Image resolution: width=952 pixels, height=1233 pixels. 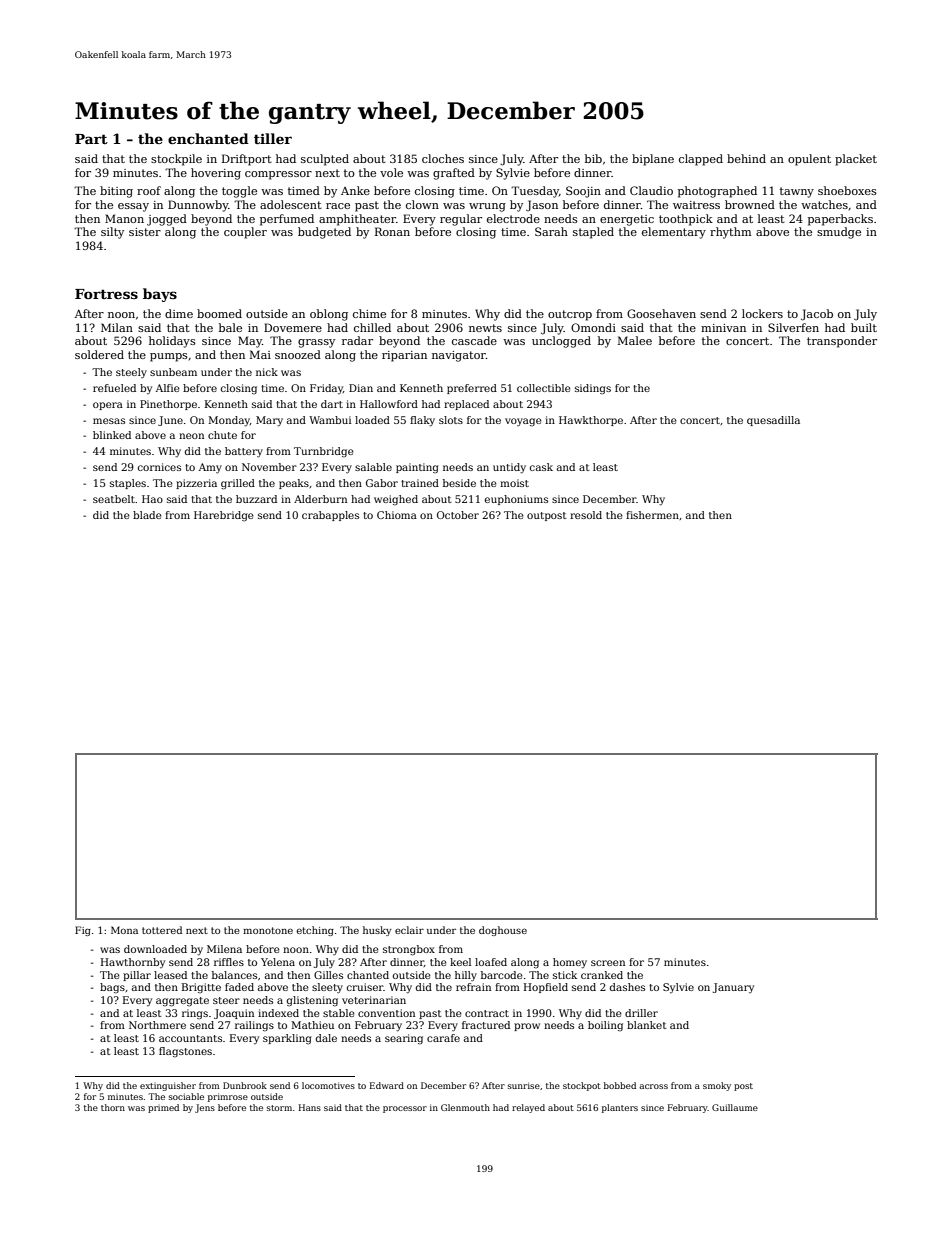 What do you see at coordinates (474, 340) in the screenshot?
I see `cascade` at bounding box center [474, 340].
